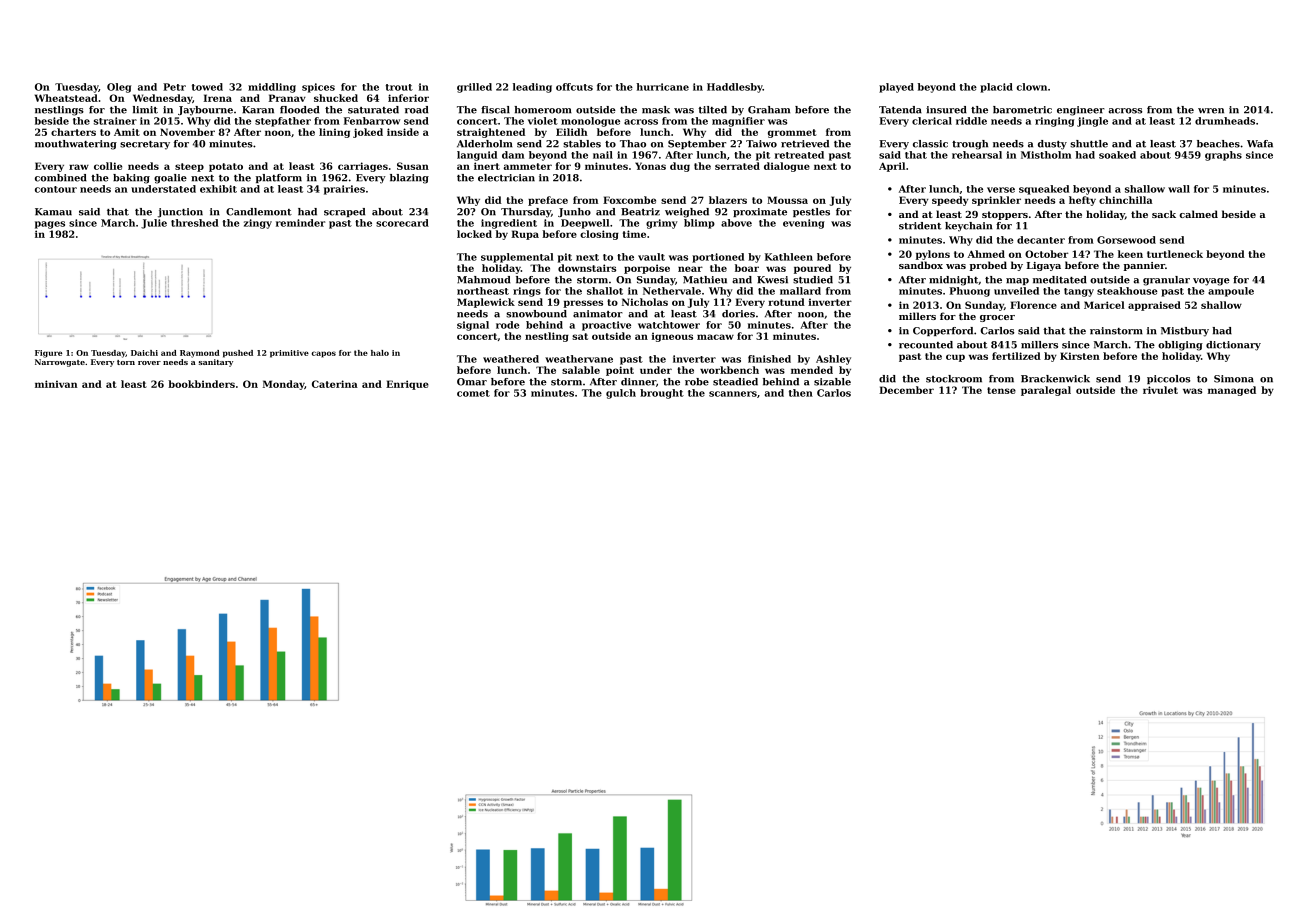  Describe the element at coordinates (769, 110) in the page. I see `Graham` at that location.
